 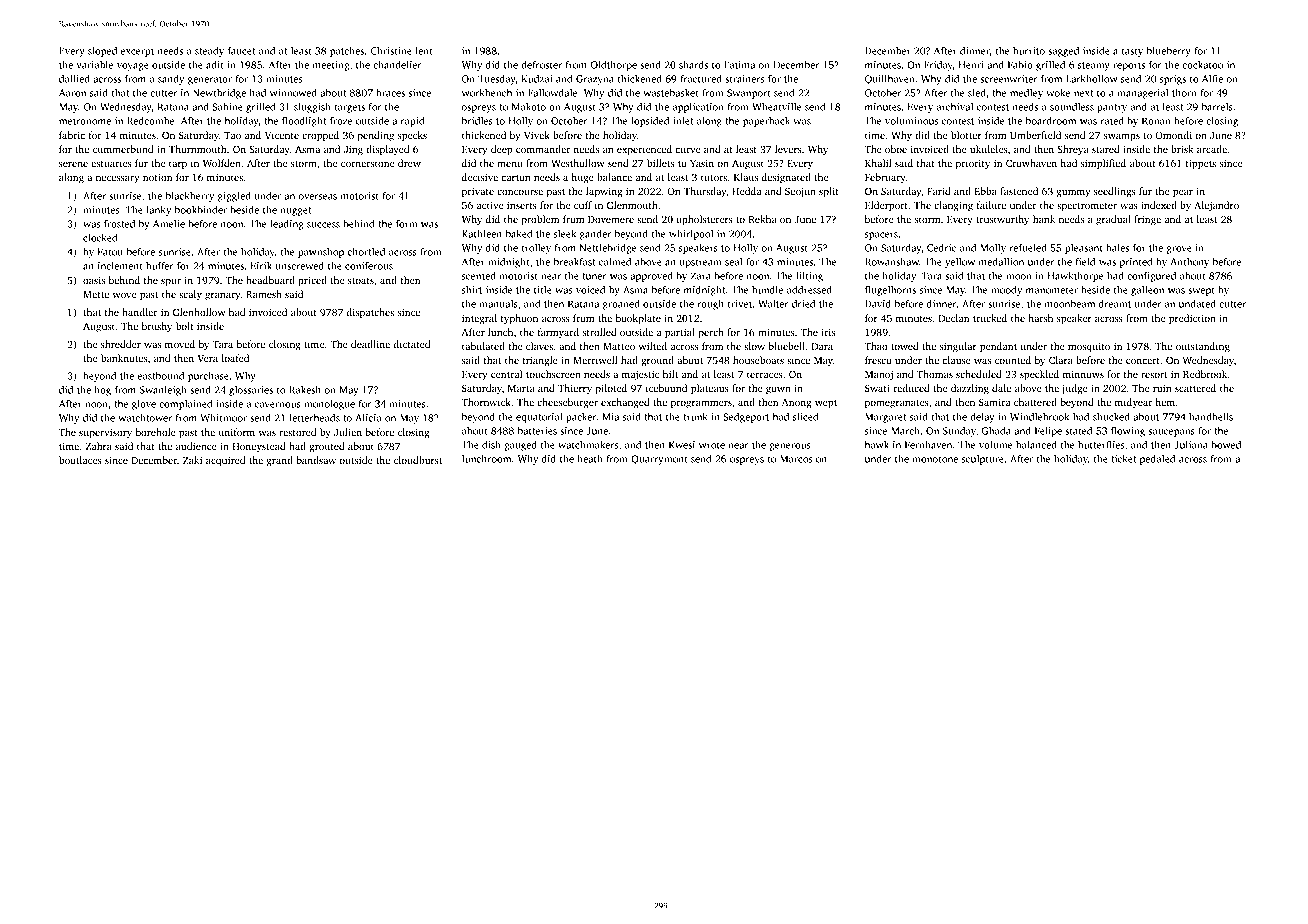 What do you see at coordinates (157, 327) in the screenshot?
I see `brushy` at bounding box center [157, 327].
